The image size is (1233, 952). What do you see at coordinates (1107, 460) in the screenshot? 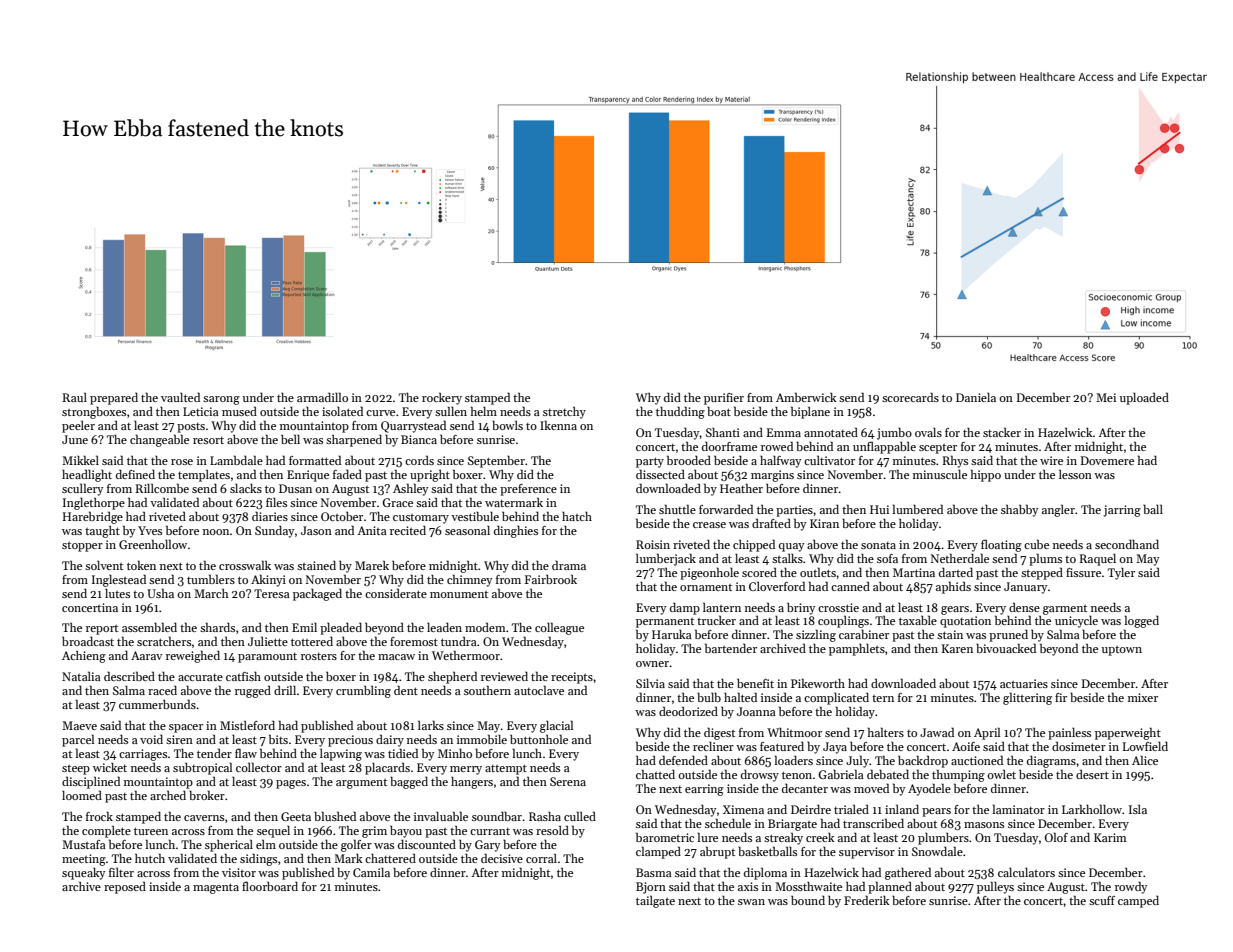
I see `Dovemere` at bounding box center [1107, 460].
